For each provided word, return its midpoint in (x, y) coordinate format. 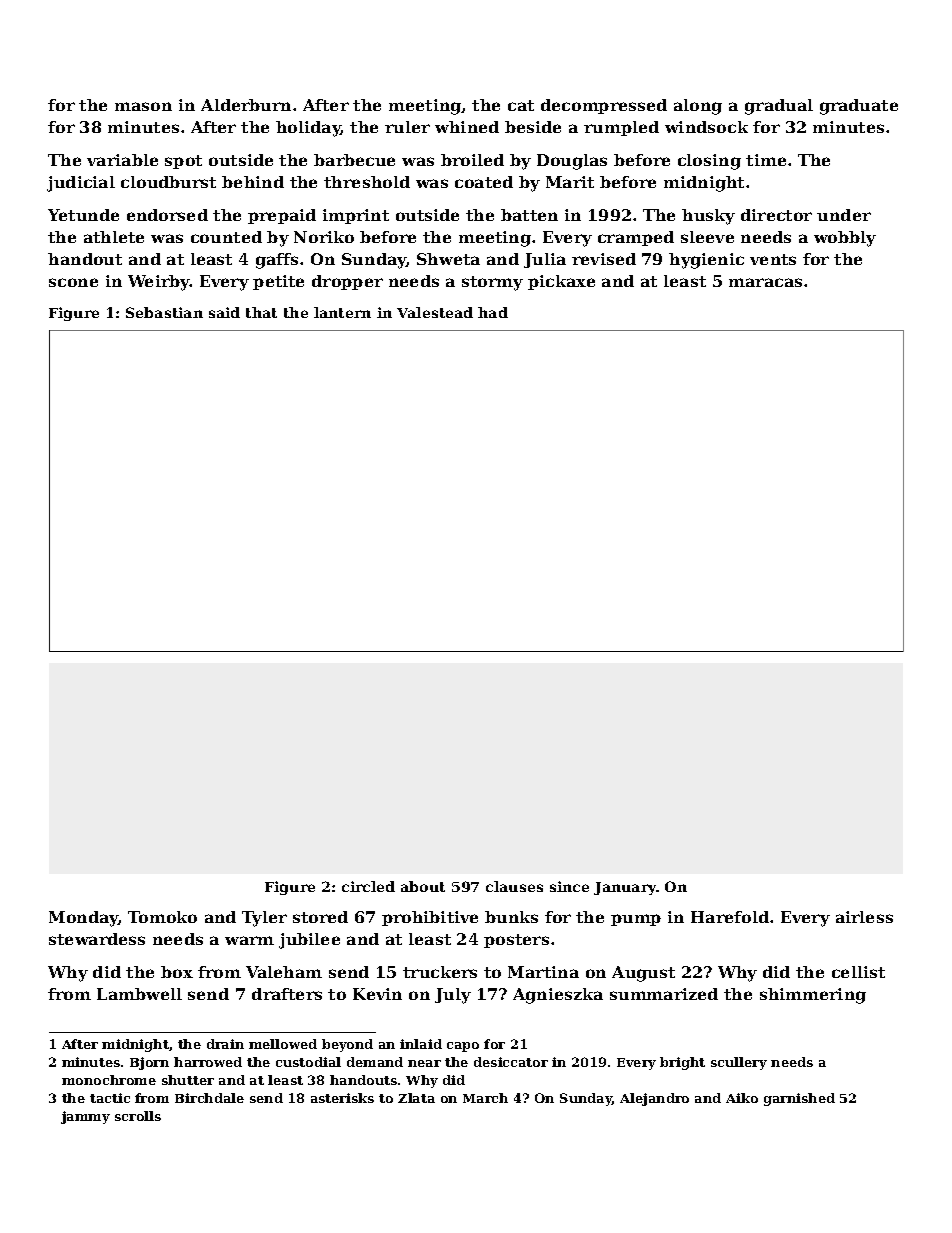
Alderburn (246, 105)
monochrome (109, 1080)
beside (533, 127)
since (569, 886)
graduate (859, 107)
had (493, 312)
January (625, 888)
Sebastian (164, 312)
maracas (765, 282)
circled (368, 886)
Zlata (416, 1098)
